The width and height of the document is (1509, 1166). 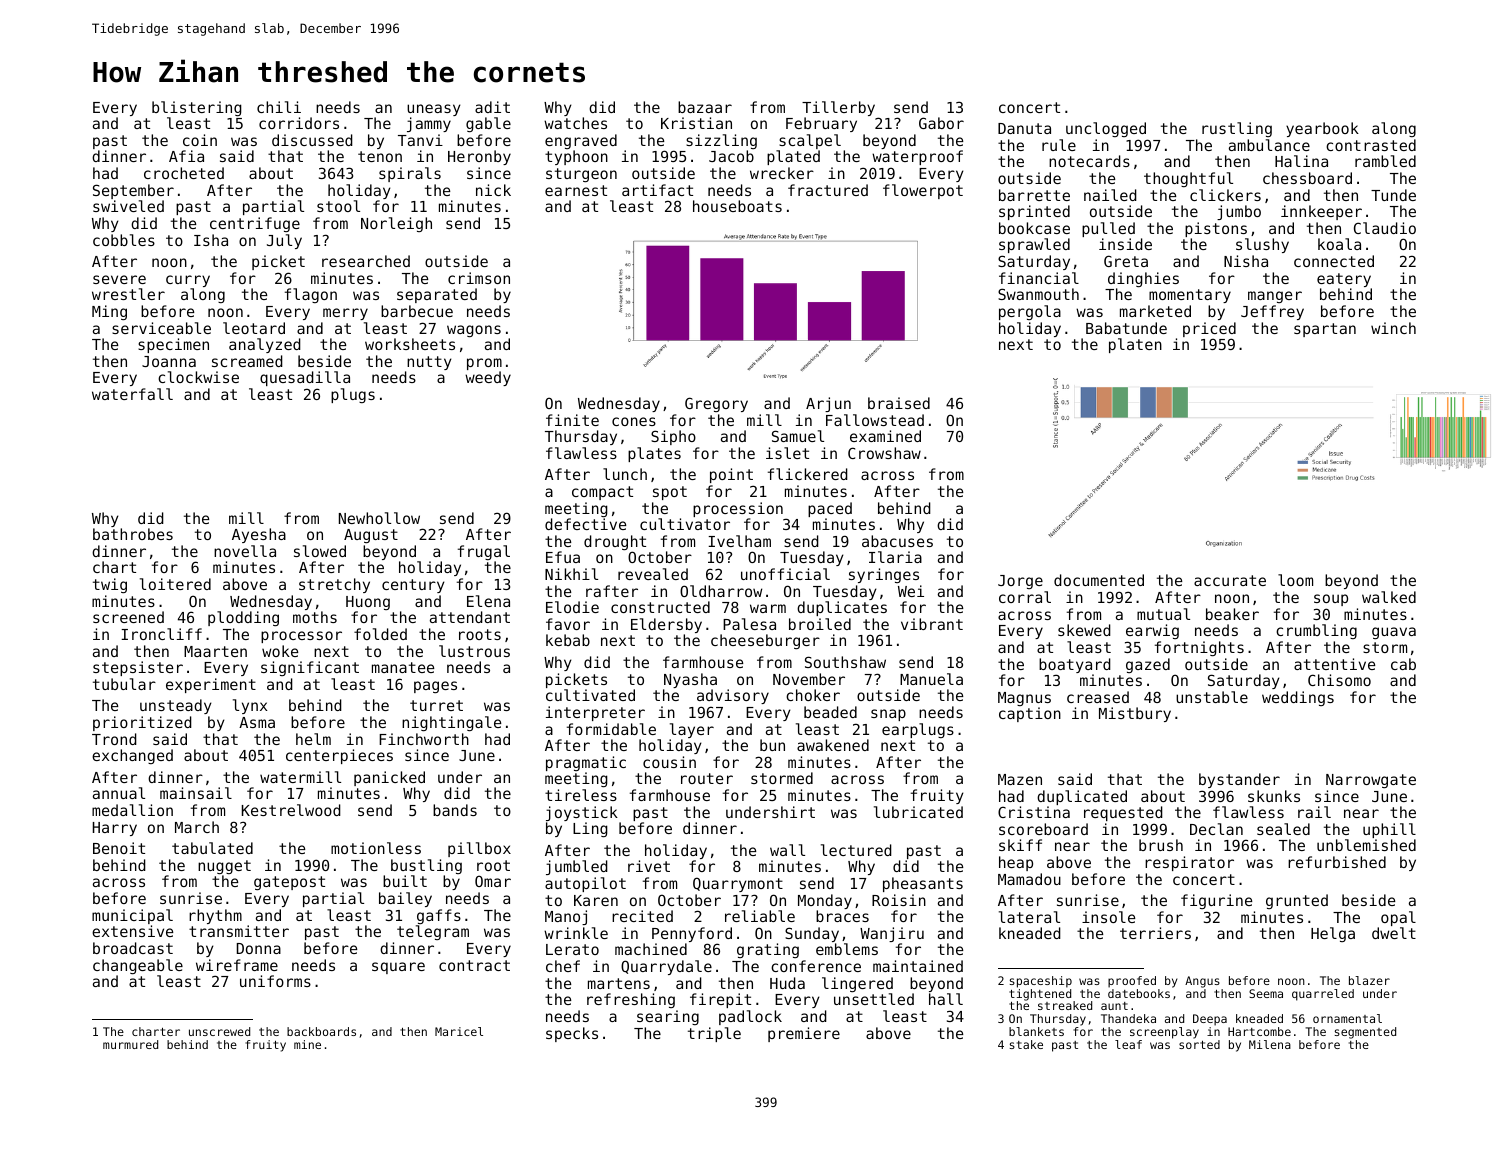 I want to click on merry, so click(x=345, y=314).
